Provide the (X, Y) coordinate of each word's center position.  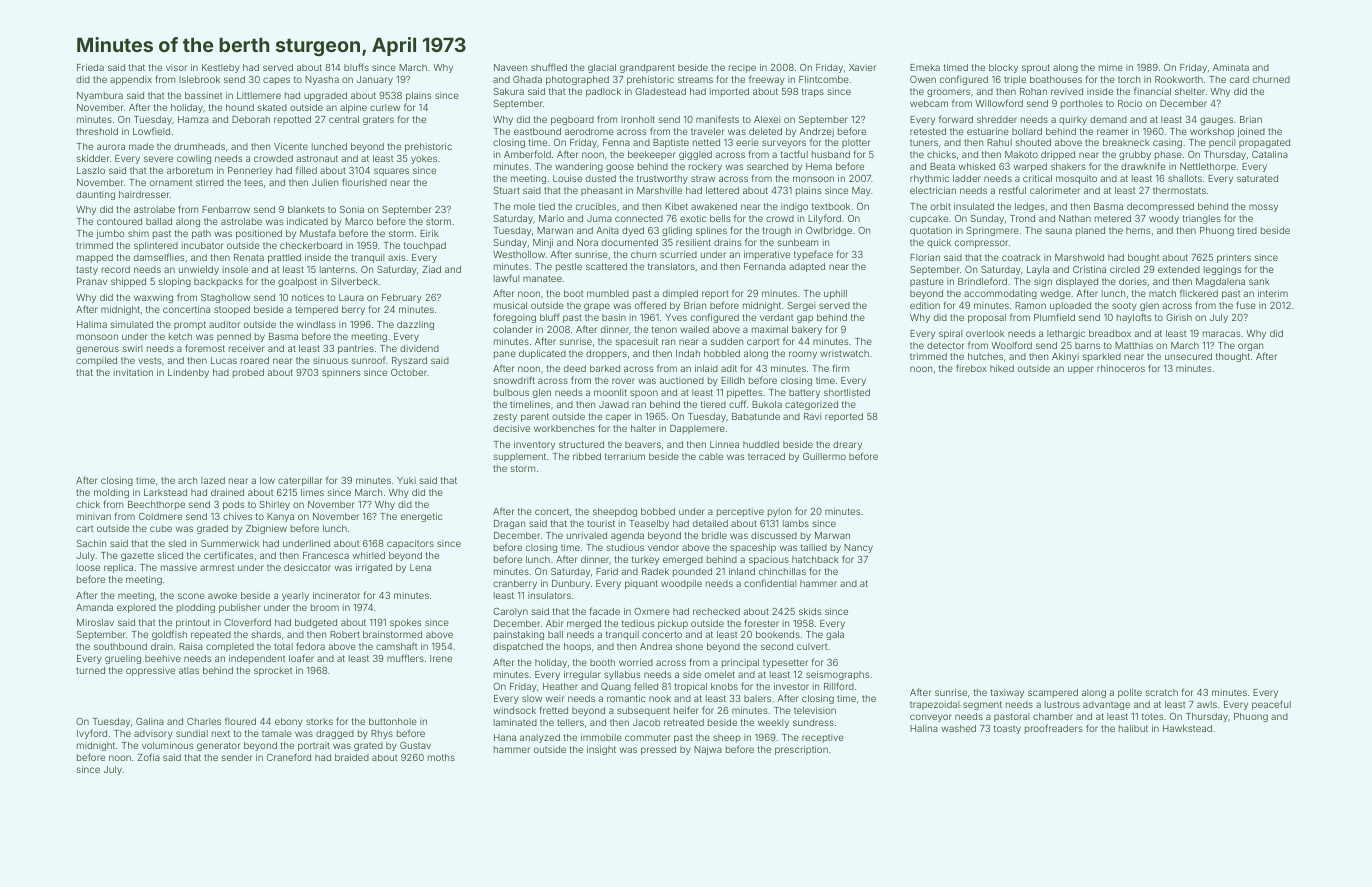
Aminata (1231, 67)
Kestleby (221, 68)
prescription (801, 750)
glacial (602, 68)
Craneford (289, 757)
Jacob (646, 722)
